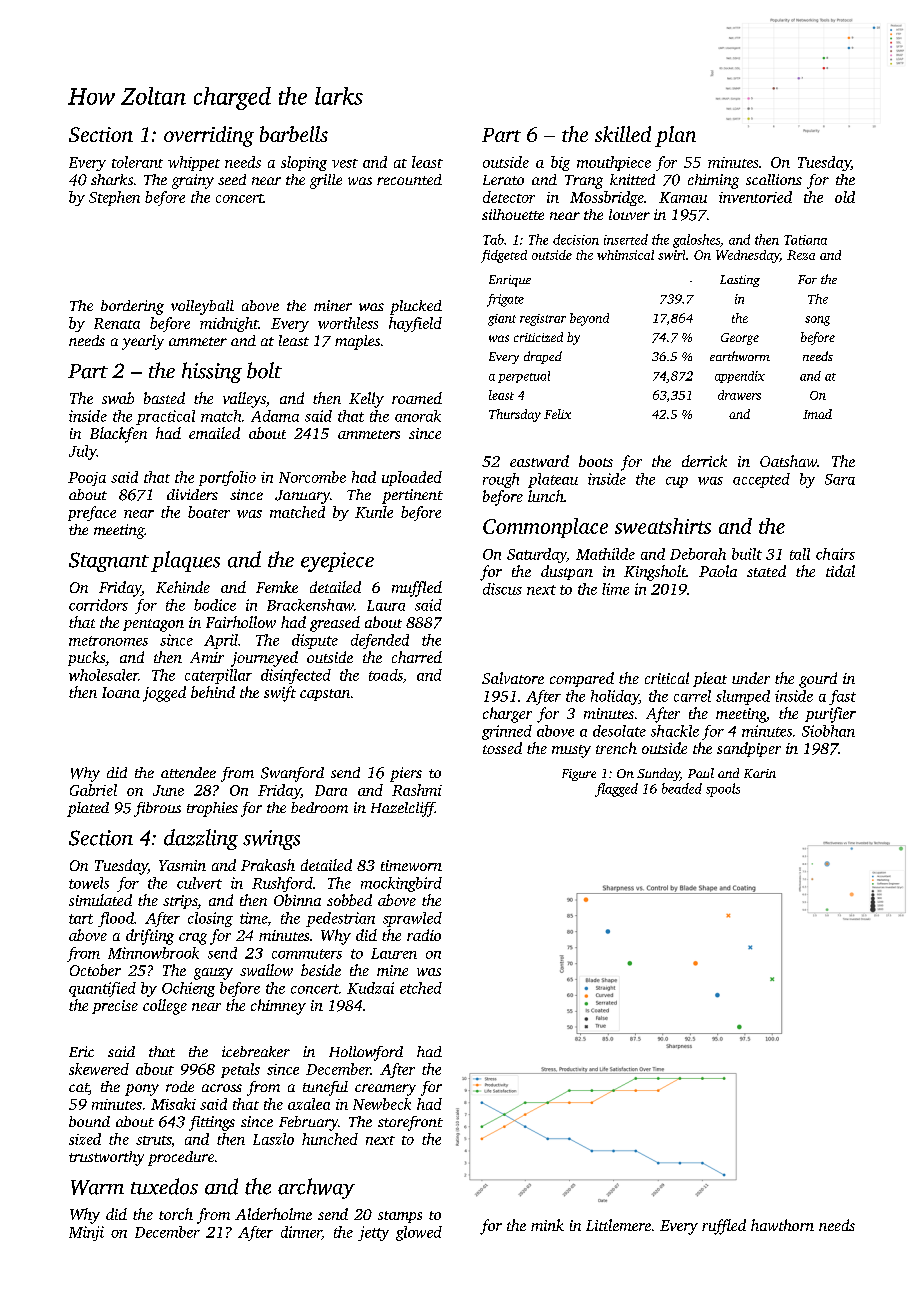 The image size is (924, 1308). Describe the element at coordinates (543, 357) in the image. I see `draped` at that location.
